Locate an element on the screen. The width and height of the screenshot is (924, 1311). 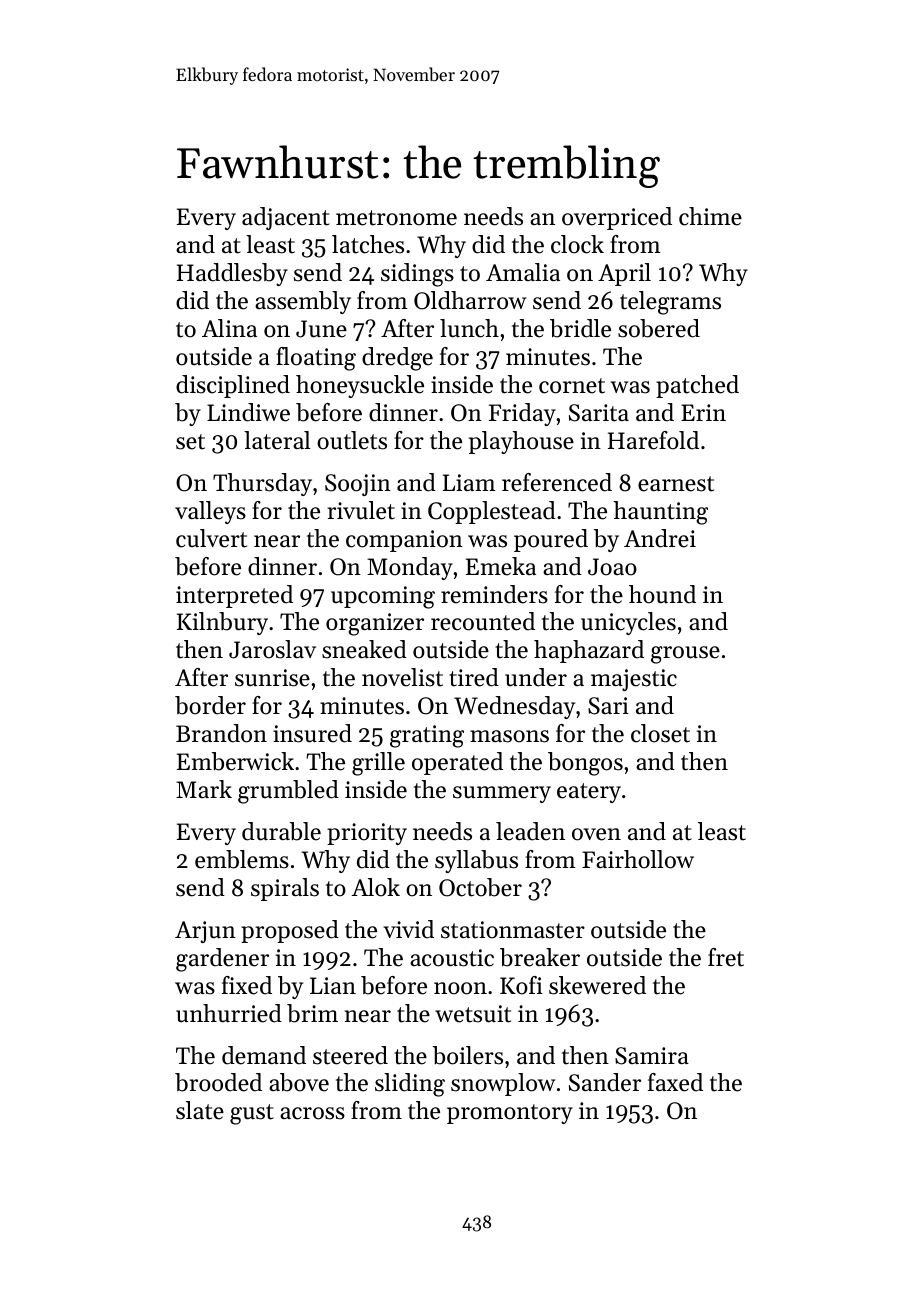
outlets is located at coordinates (352, 440).
